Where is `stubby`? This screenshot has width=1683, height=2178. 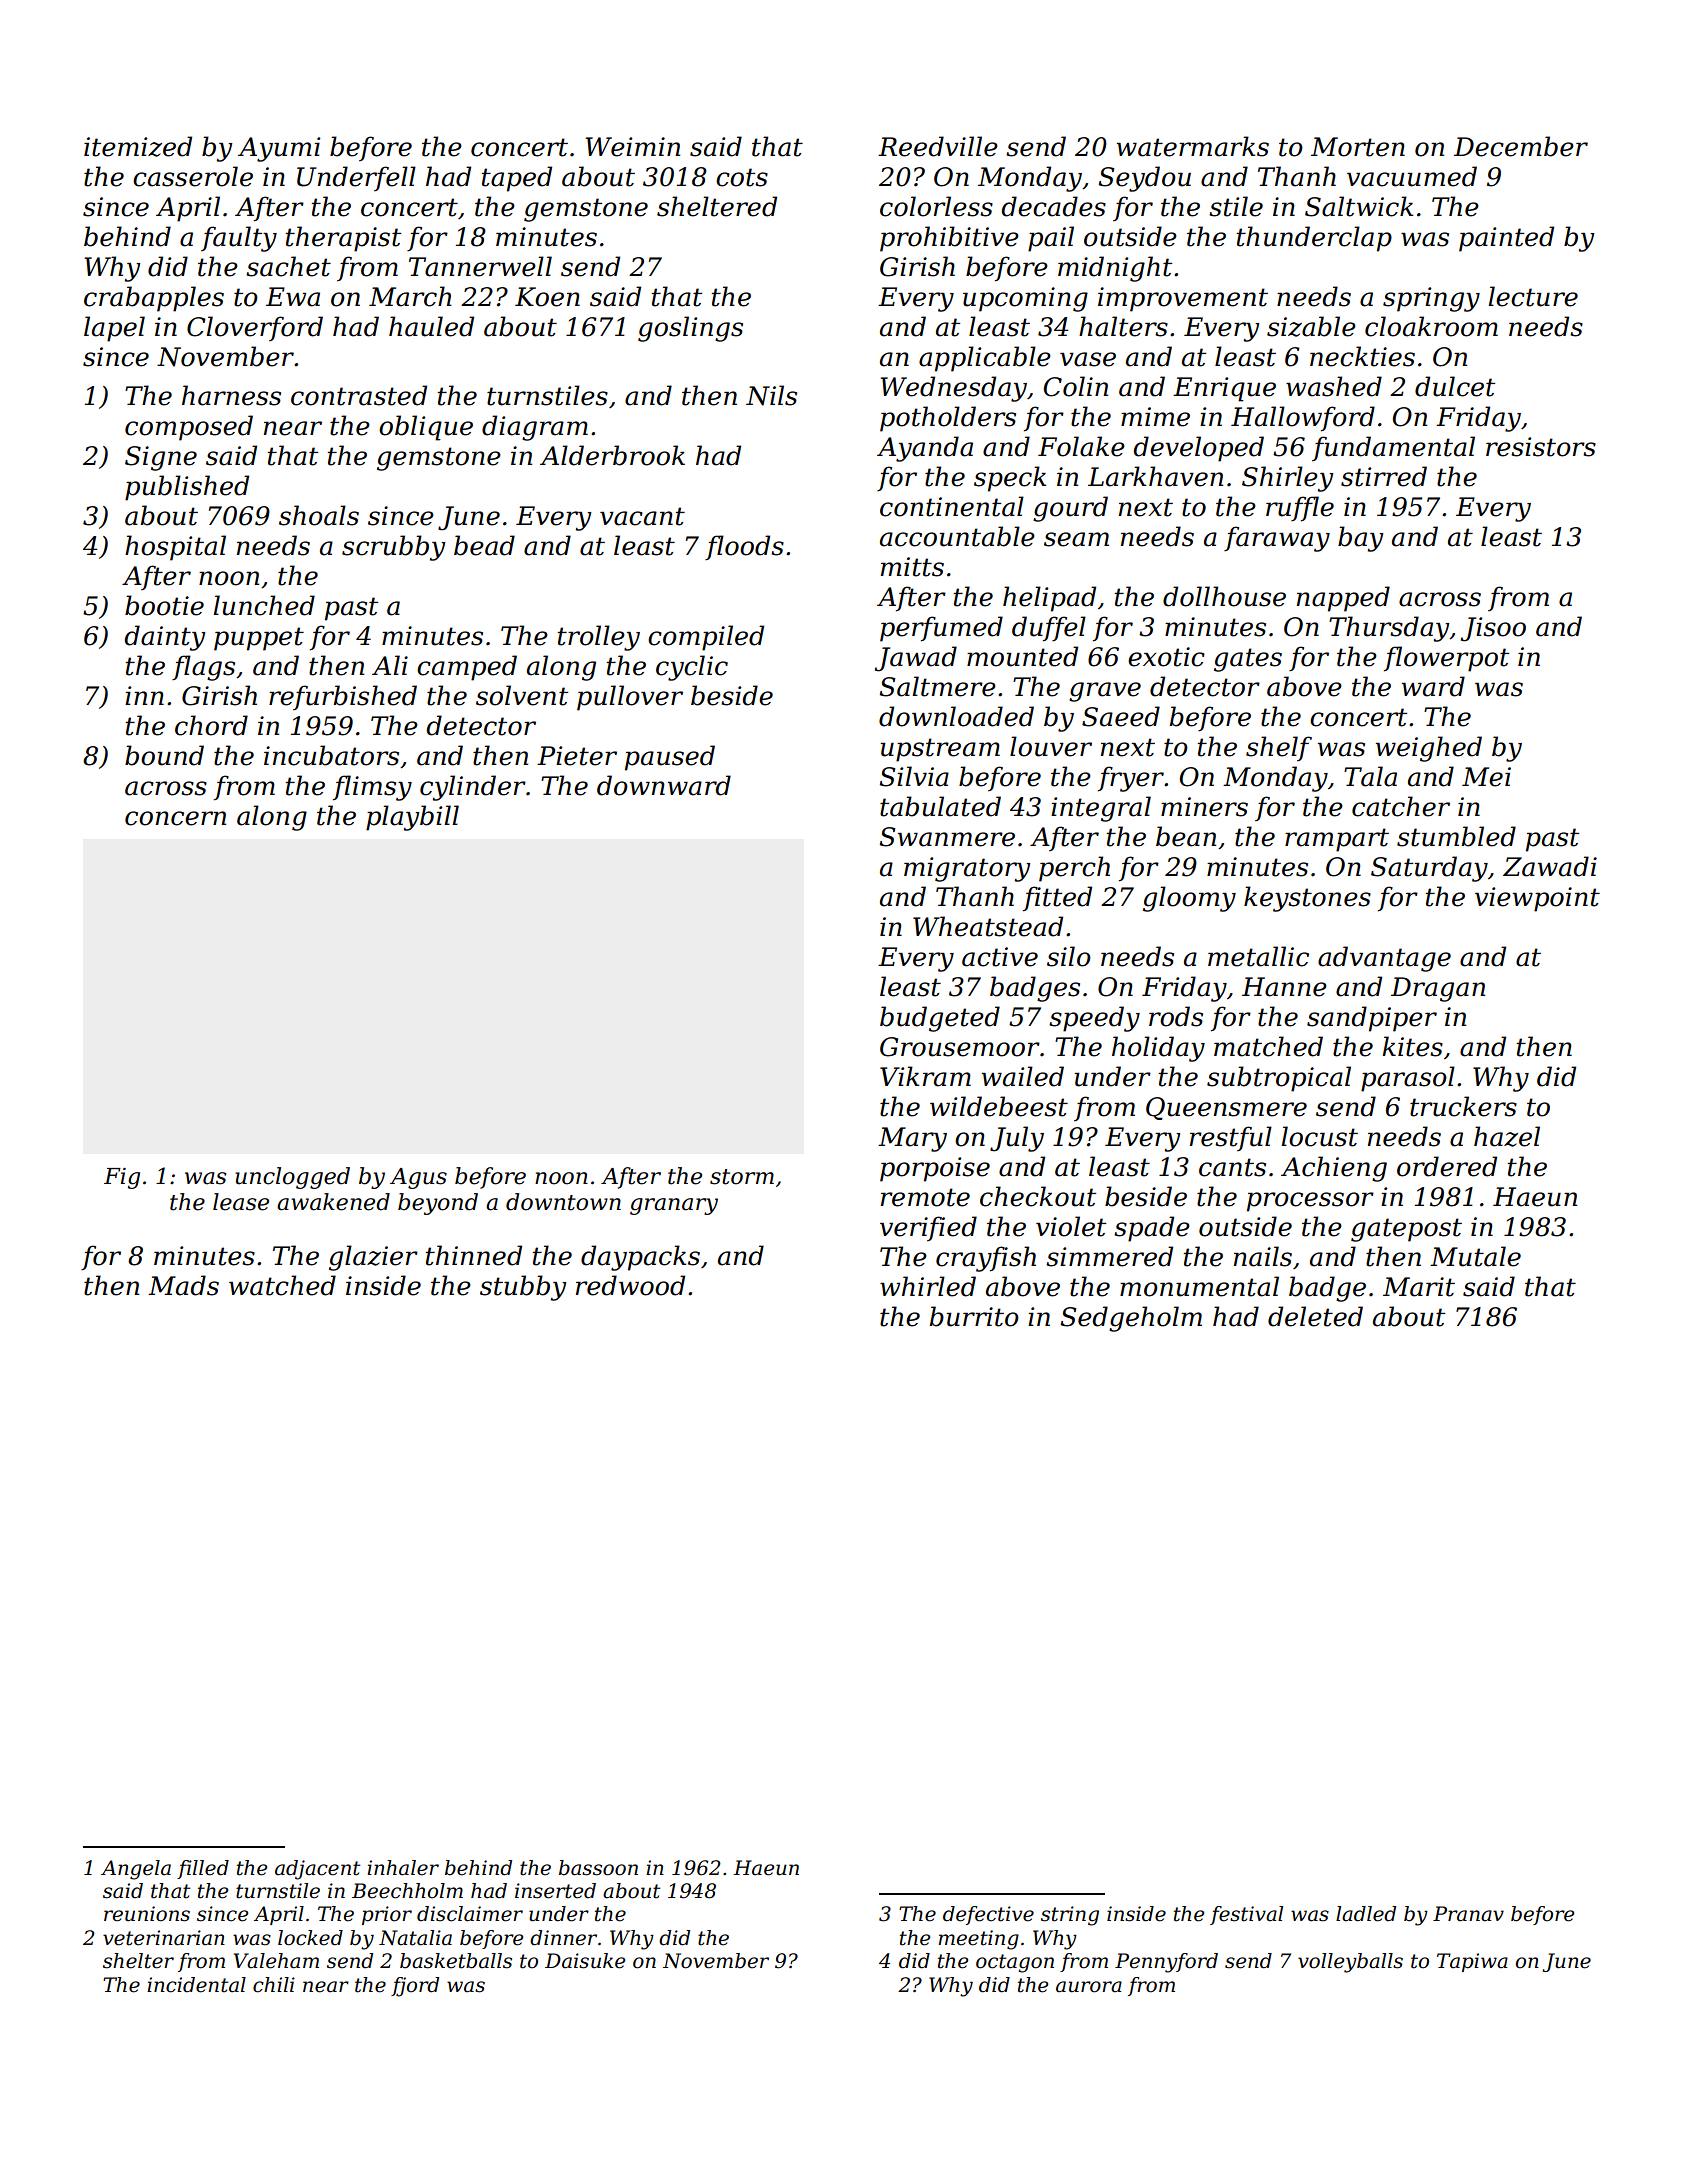 stubby is located at coordinates (523, 1288).
